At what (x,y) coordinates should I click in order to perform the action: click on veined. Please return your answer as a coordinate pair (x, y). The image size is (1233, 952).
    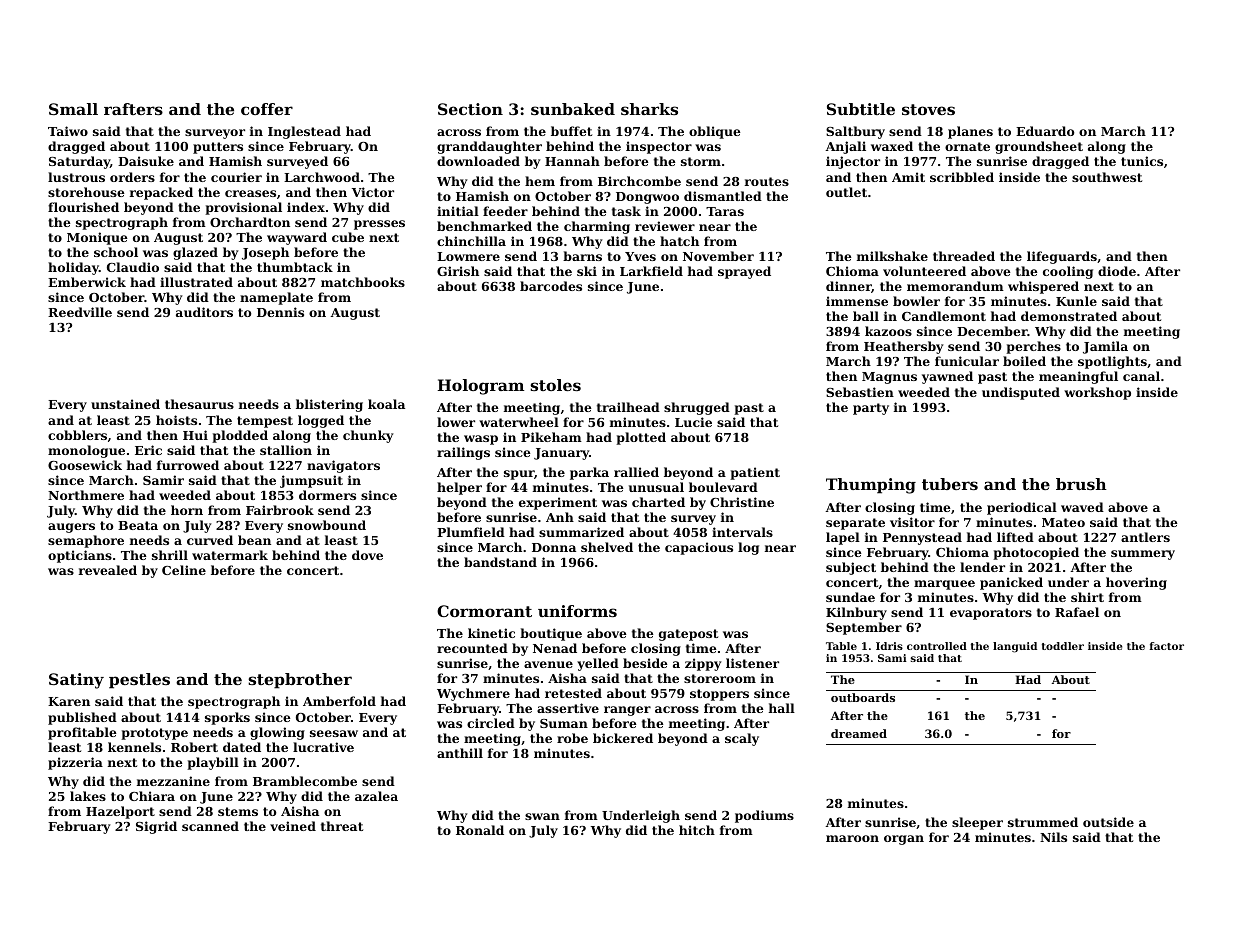
    Looking at the image, I should click on (293, 826).
